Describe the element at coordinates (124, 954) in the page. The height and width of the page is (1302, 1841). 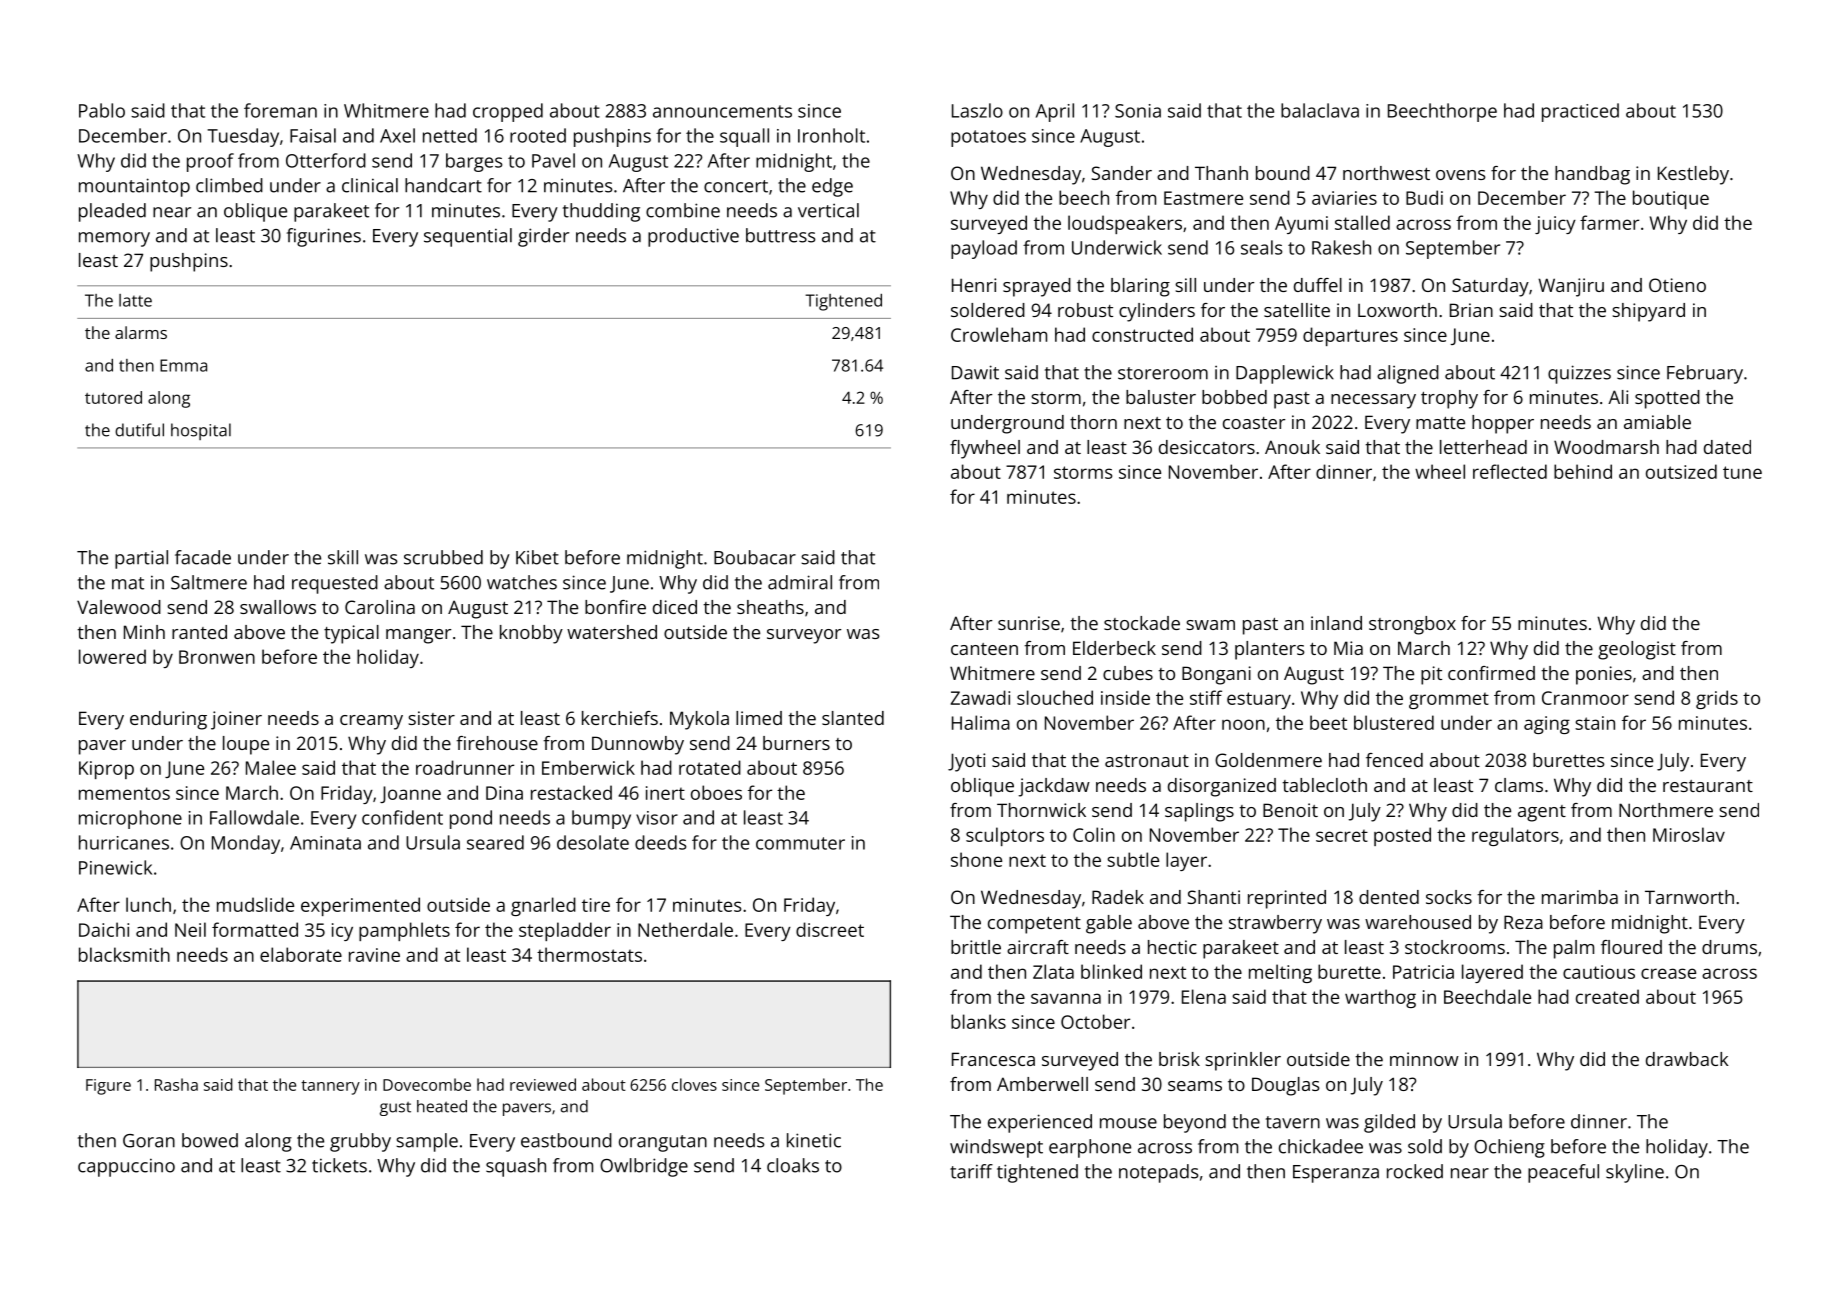
I see `blacksmith` at that location.
